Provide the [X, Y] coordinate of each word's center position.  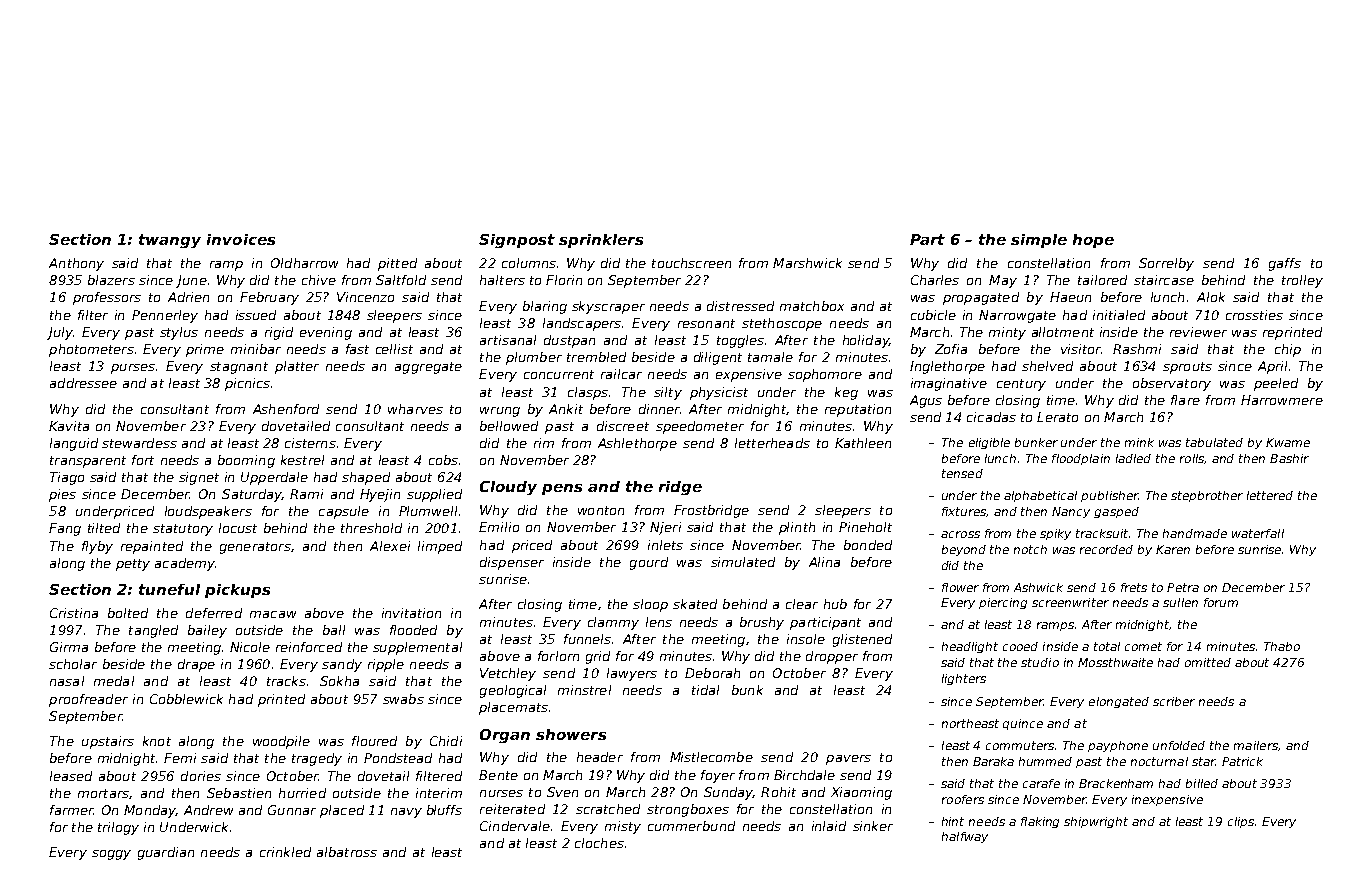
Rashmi [1137, 349]
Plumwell [428, 511]
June [191, 281]
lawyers [632, 674]
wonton [601, 510]
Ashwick [1038, 587]
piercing [1003, 603]
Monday [150, 811]
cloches [599, 843]
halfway [965, 837]
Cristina [74, 613]
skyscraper [608, 307]
